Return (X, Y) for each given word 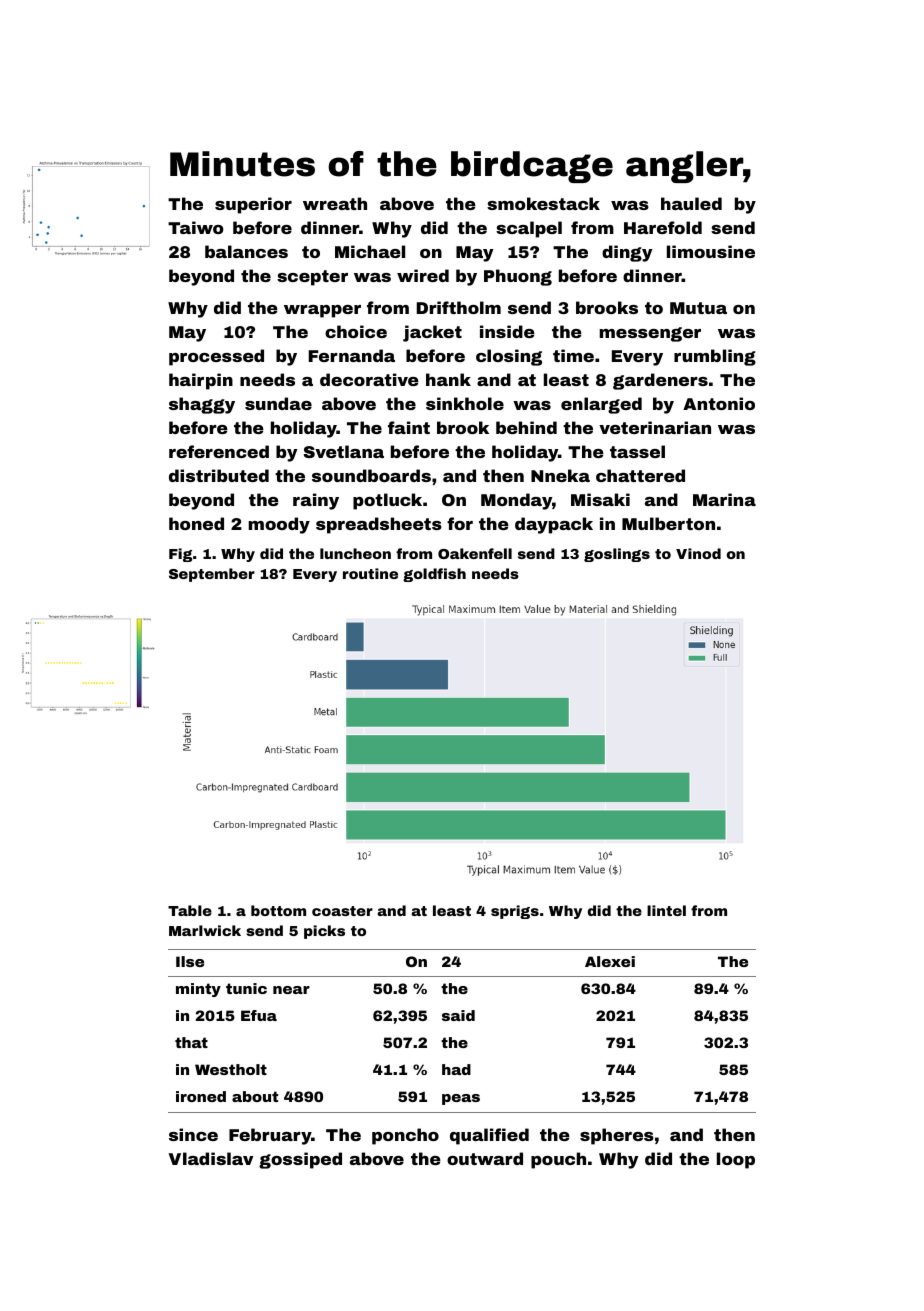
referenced (219, 451)
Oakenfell (475, 553)
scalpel (529, 229)
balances (246, 251)
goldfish (434, 575)
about (255, 1096)
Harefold (663, 227)
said (458, 1015)
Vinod (698, 553)
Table (190, 910)
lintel (666, 910)
